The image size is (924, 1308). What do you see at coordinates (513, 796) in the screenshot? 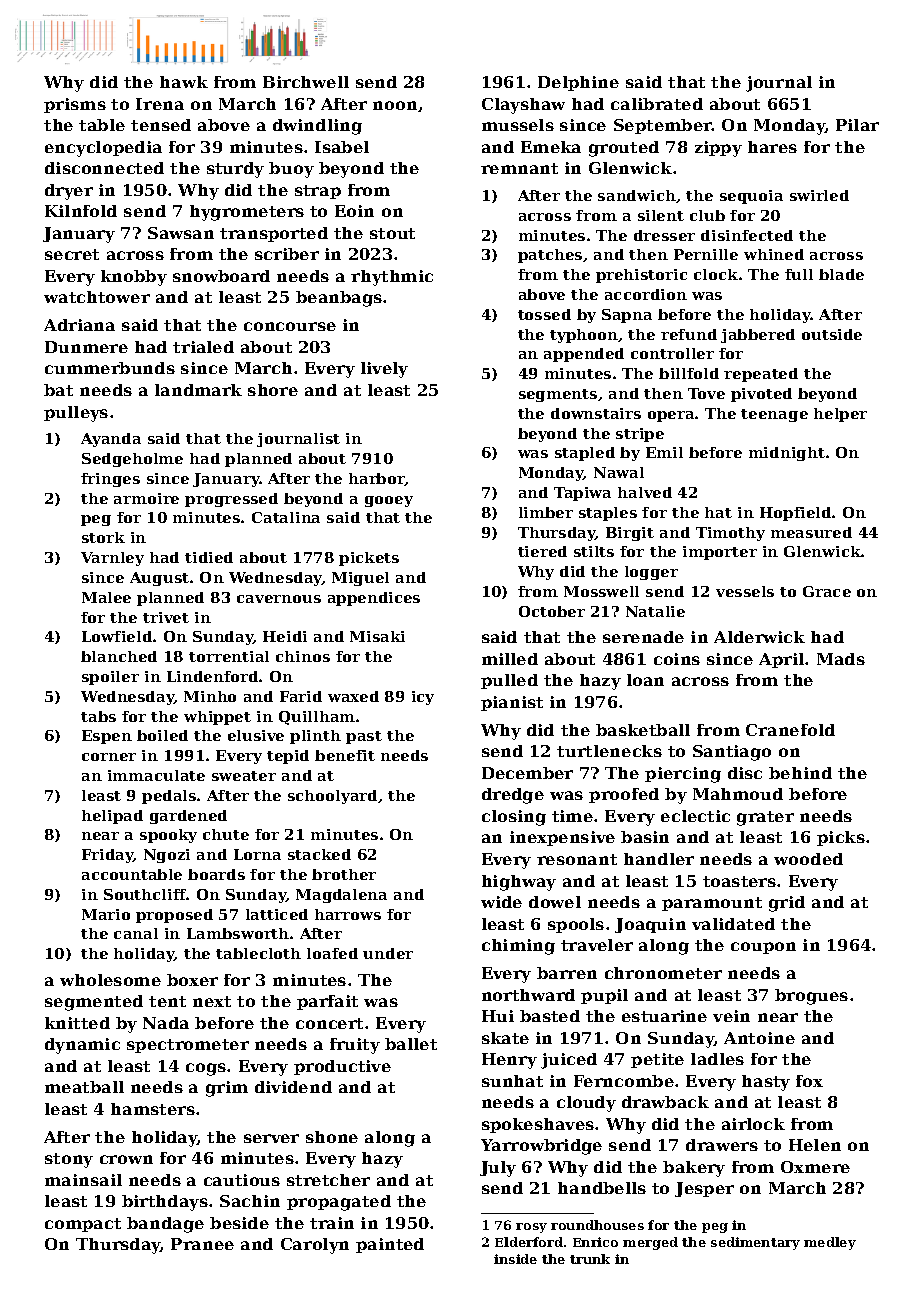
I see `dredge` at bounding box center [513, 796].
